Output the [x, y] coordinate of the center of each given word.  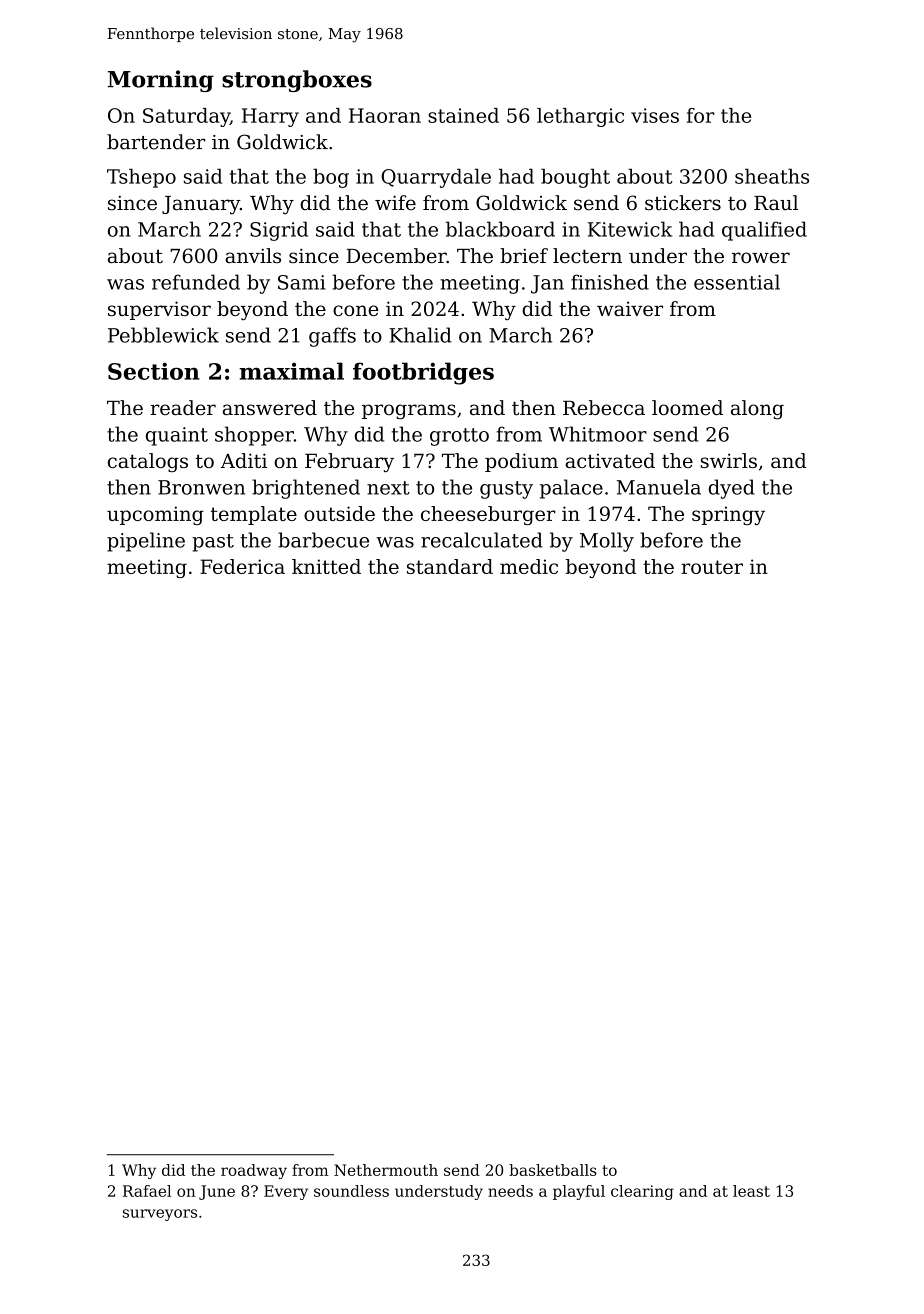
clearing [642, 1192]
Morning [161, 81]
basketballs [553, 1170]
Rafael [147, 1191]
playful [579, 1192]
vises [655, 115]
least [751, 1191]
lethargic [580, 117]
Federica [242, 566]
